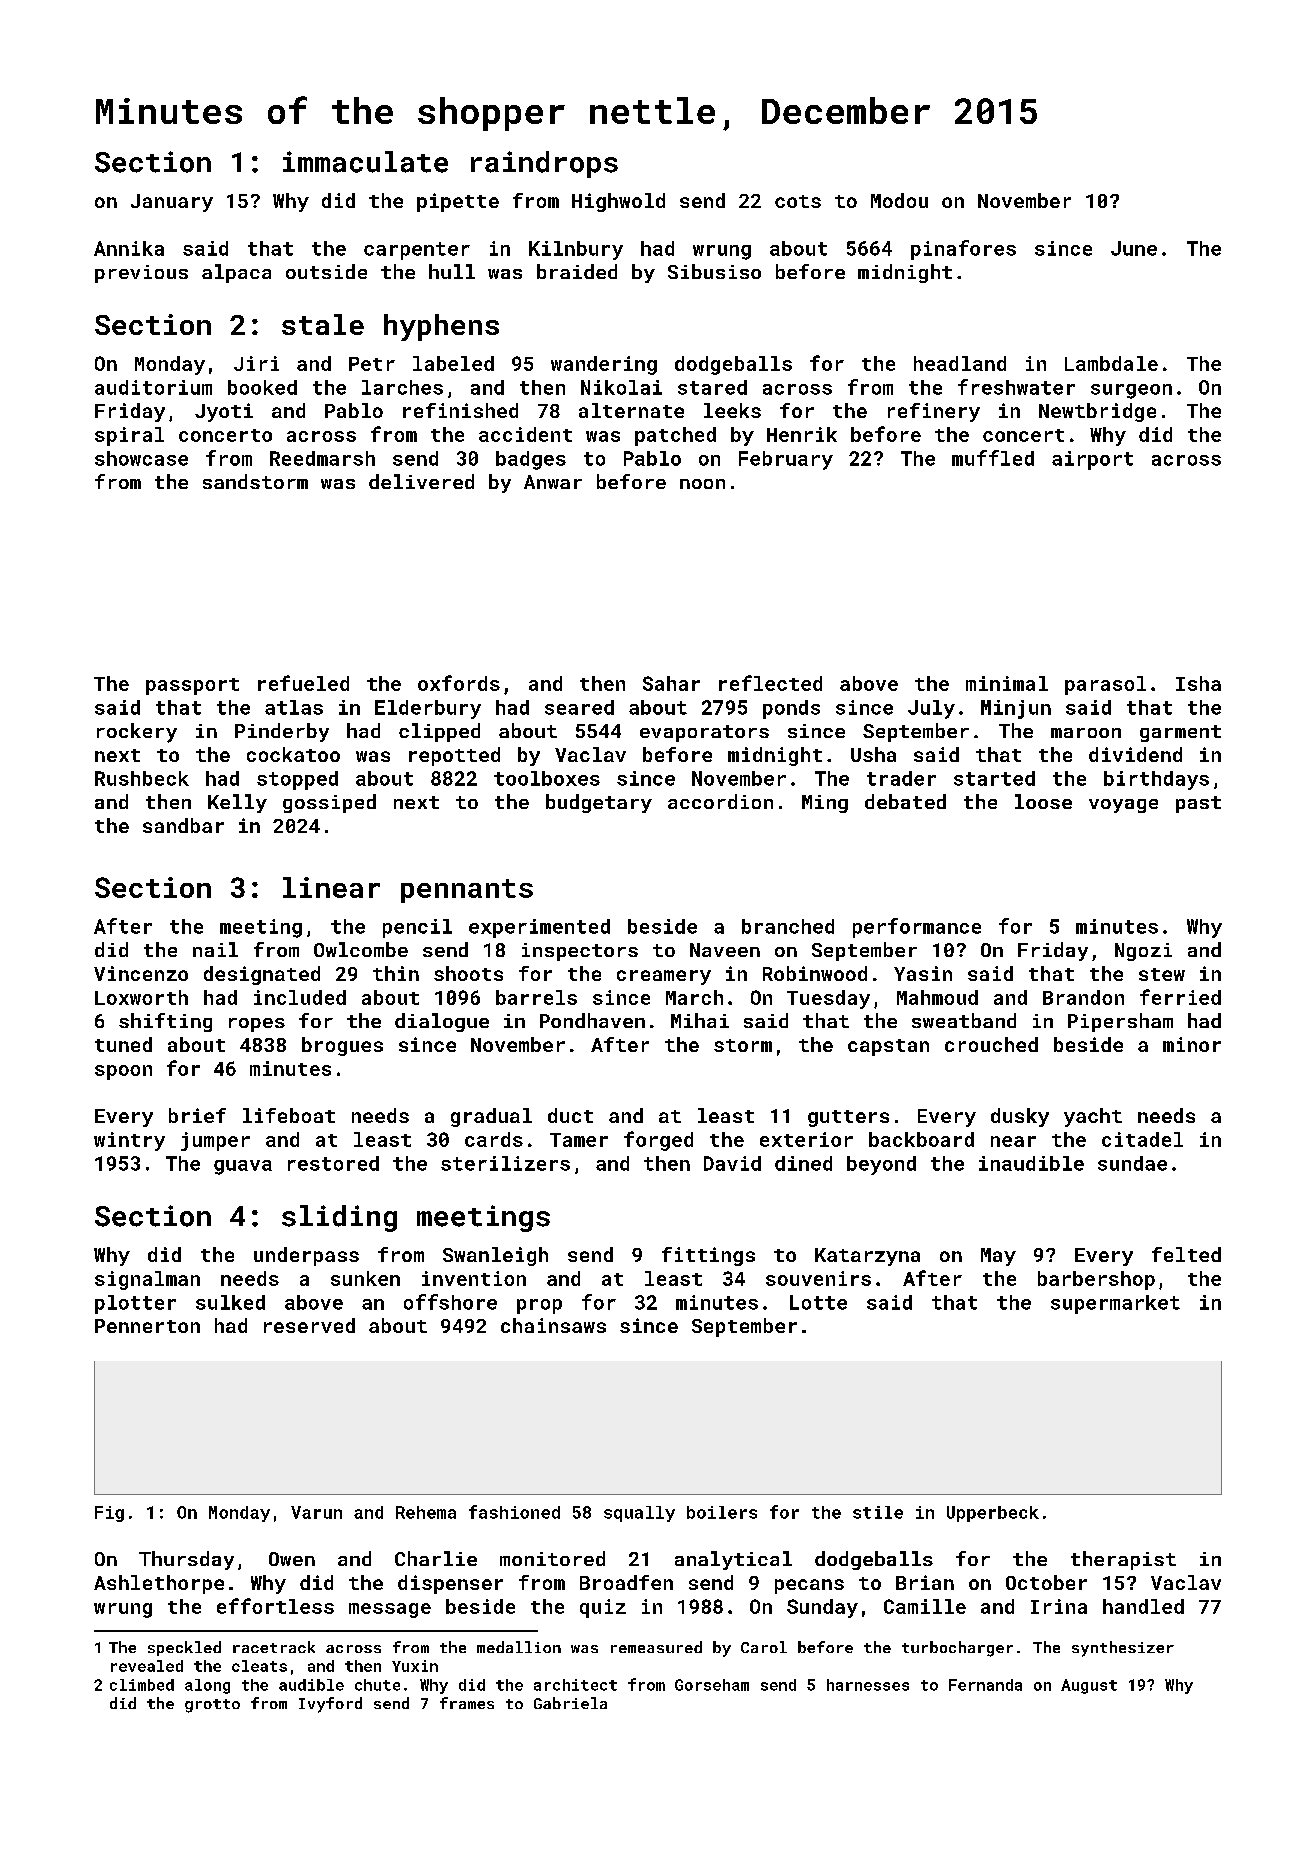  Describe the element at coordinates (212, 1706) in the screenshot. I see `grotto` at that location.
